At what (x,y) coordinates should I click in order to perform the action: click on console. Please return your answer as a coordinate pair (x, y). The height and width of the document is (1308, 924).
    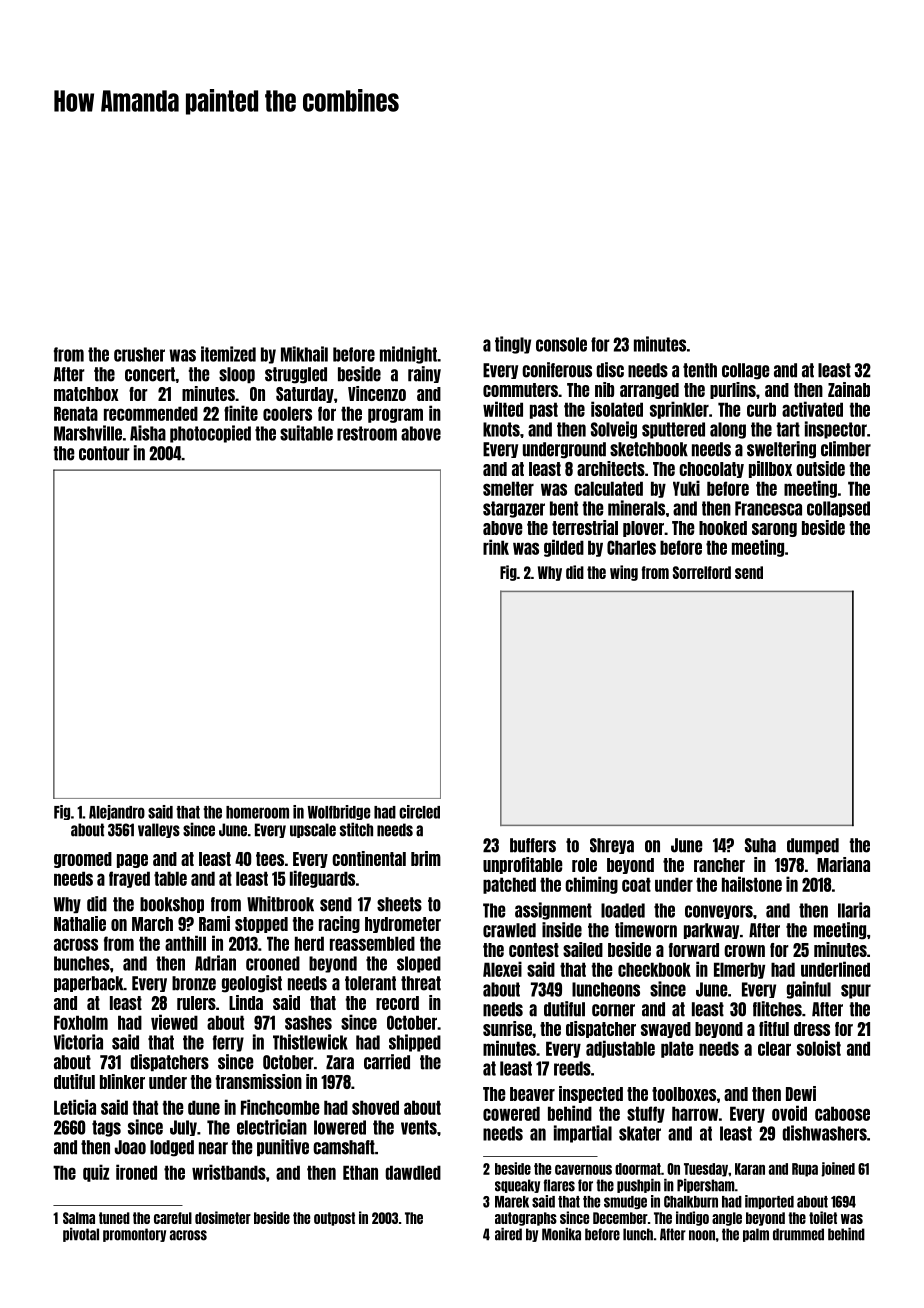
    Looking at the image, I should click on (561, 344).
